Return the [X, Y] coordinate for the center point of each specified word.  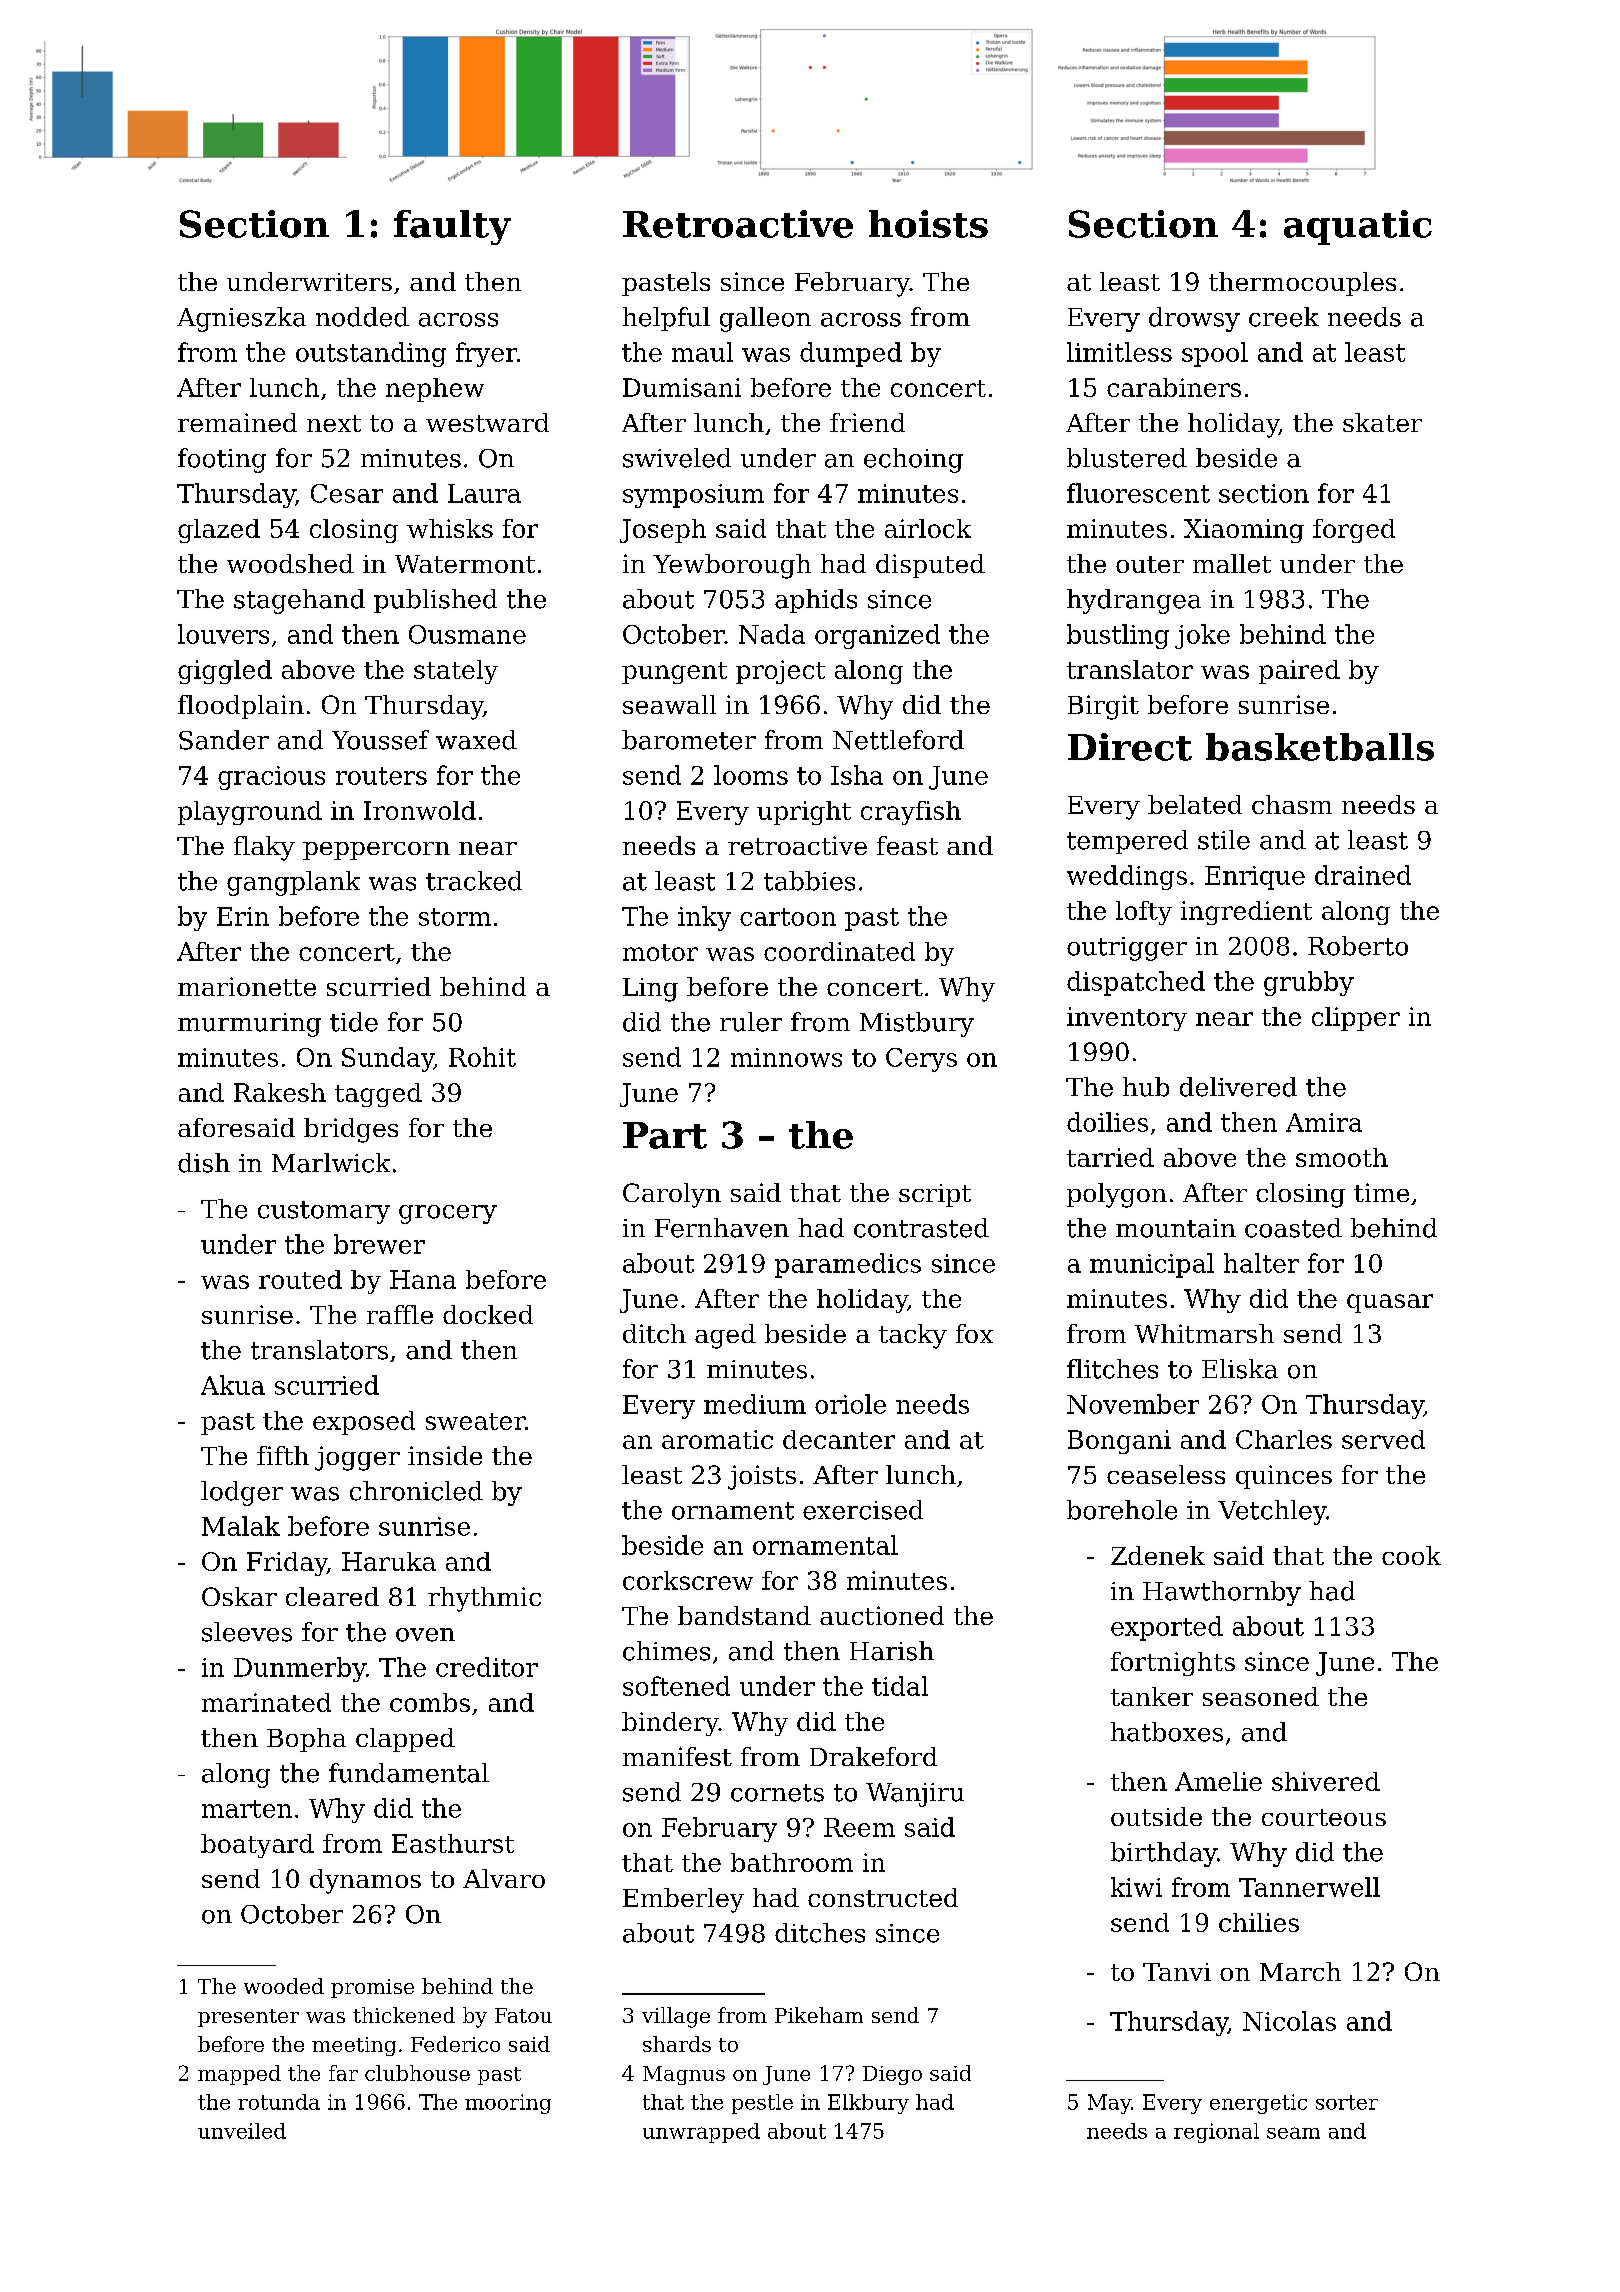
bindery [670, 1724]
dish [204, 1163]
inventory [1127, 1019]
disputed [930, 566]
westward [487, 422]
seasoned [1261, 1696]
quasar [1390, 1303]
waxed [476, 740]
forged [1354, 531]
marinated [266, 1702]
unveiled [242, 2131]
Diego [892, 2075]
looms [751, 775]
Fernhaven [722, 1228]
